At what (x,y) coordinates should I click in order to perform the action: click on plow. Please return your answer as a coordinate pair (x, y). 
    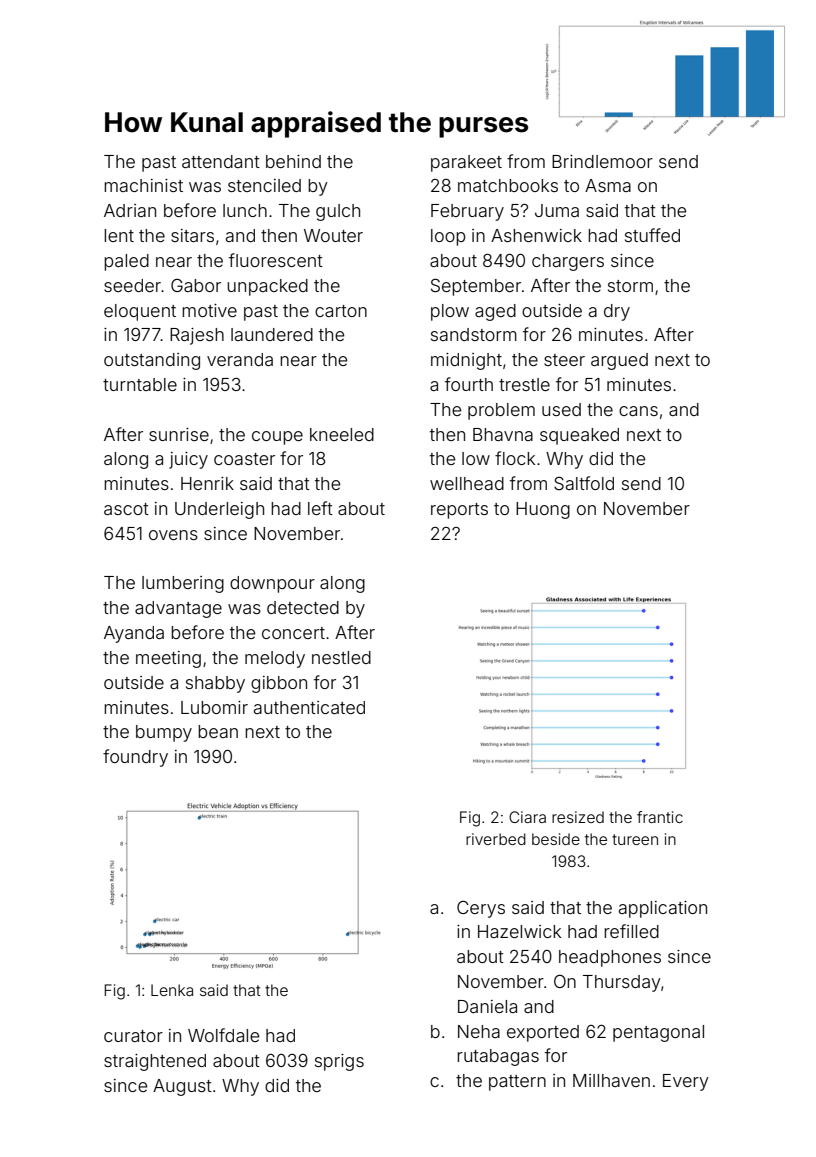
    Looking at the image, I should click on (450, 312).
